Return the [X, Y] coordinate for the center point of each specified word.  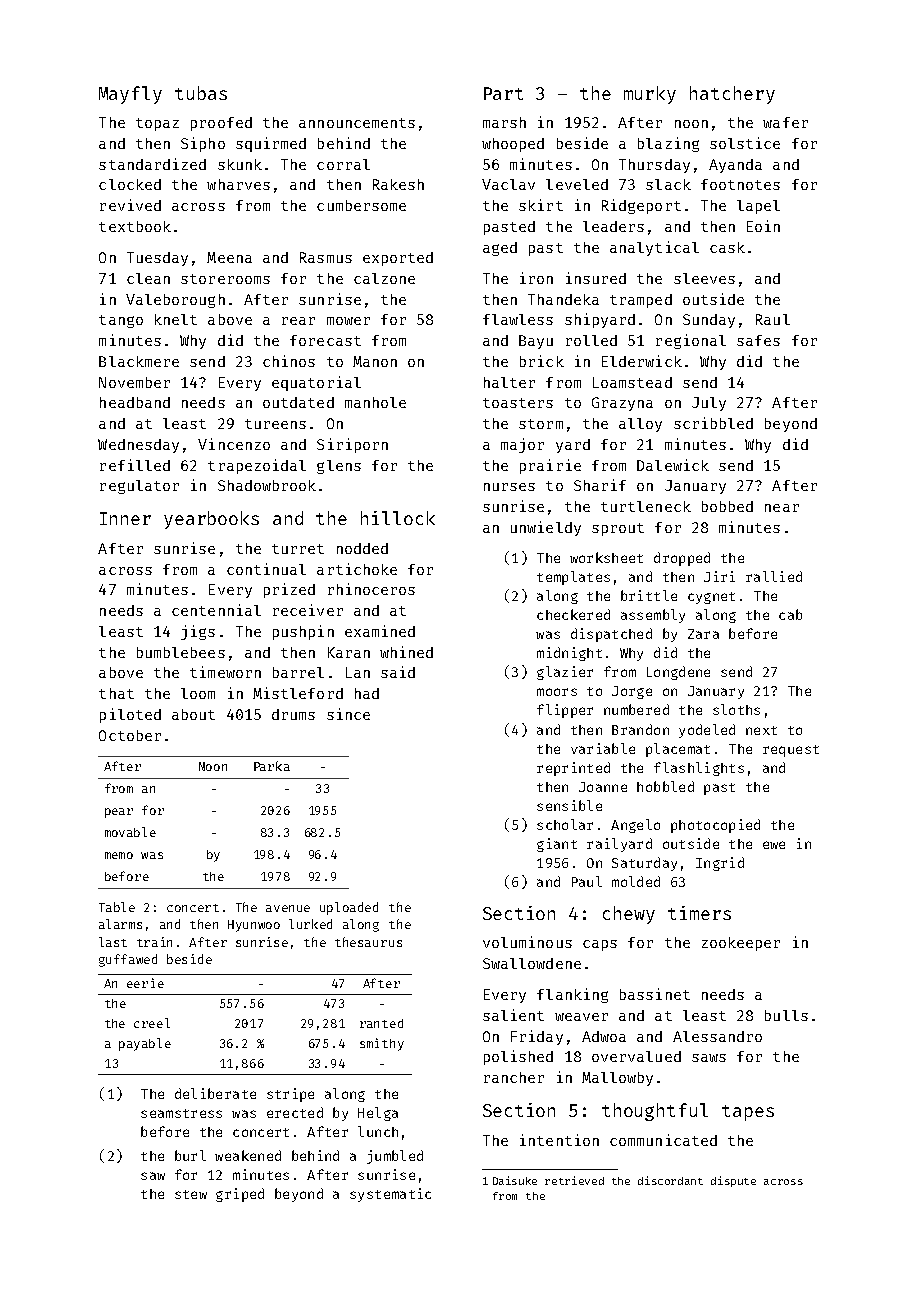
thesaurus [368, 942]
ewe [774, 845]
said [398, 672]
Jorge [632, 692]
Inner [125, 518]
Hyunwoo [254, 926]
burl [190, 1155]
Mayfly [130, 95]
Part [503, 93]
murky [650, 95]
